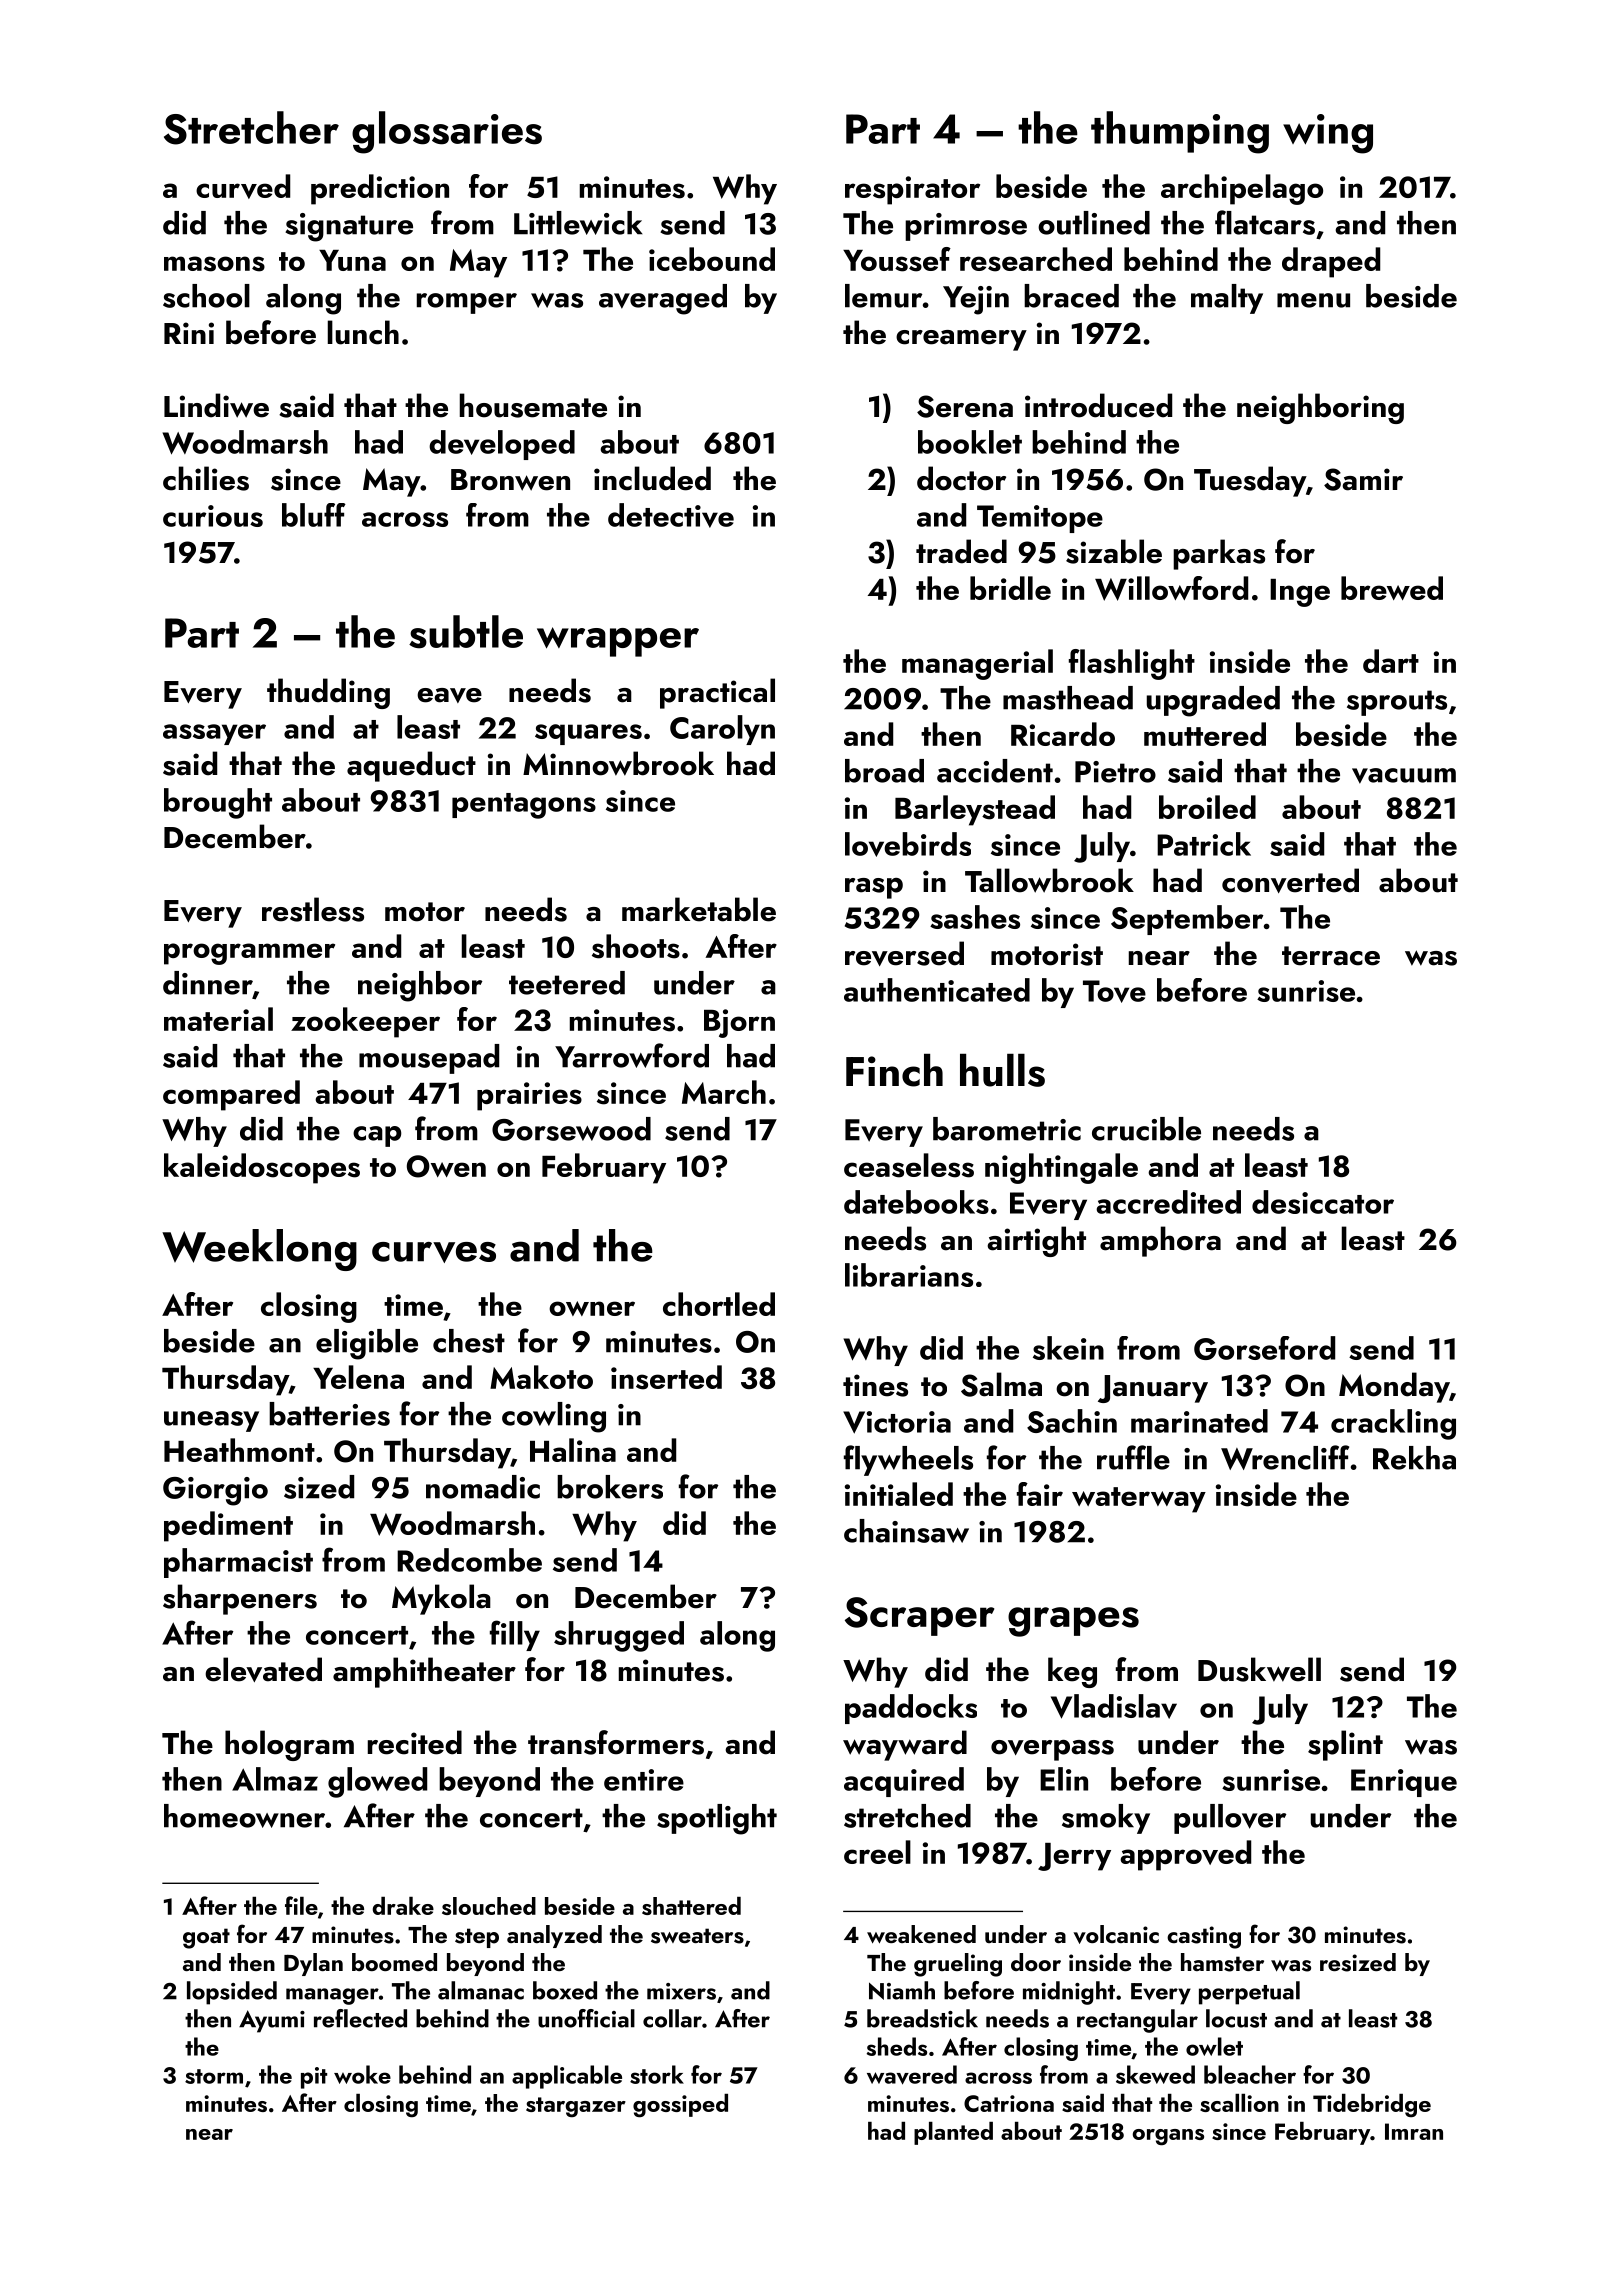 The height and width of the image is (2292, 1620). I want to click on traded, so click(961, 551).
